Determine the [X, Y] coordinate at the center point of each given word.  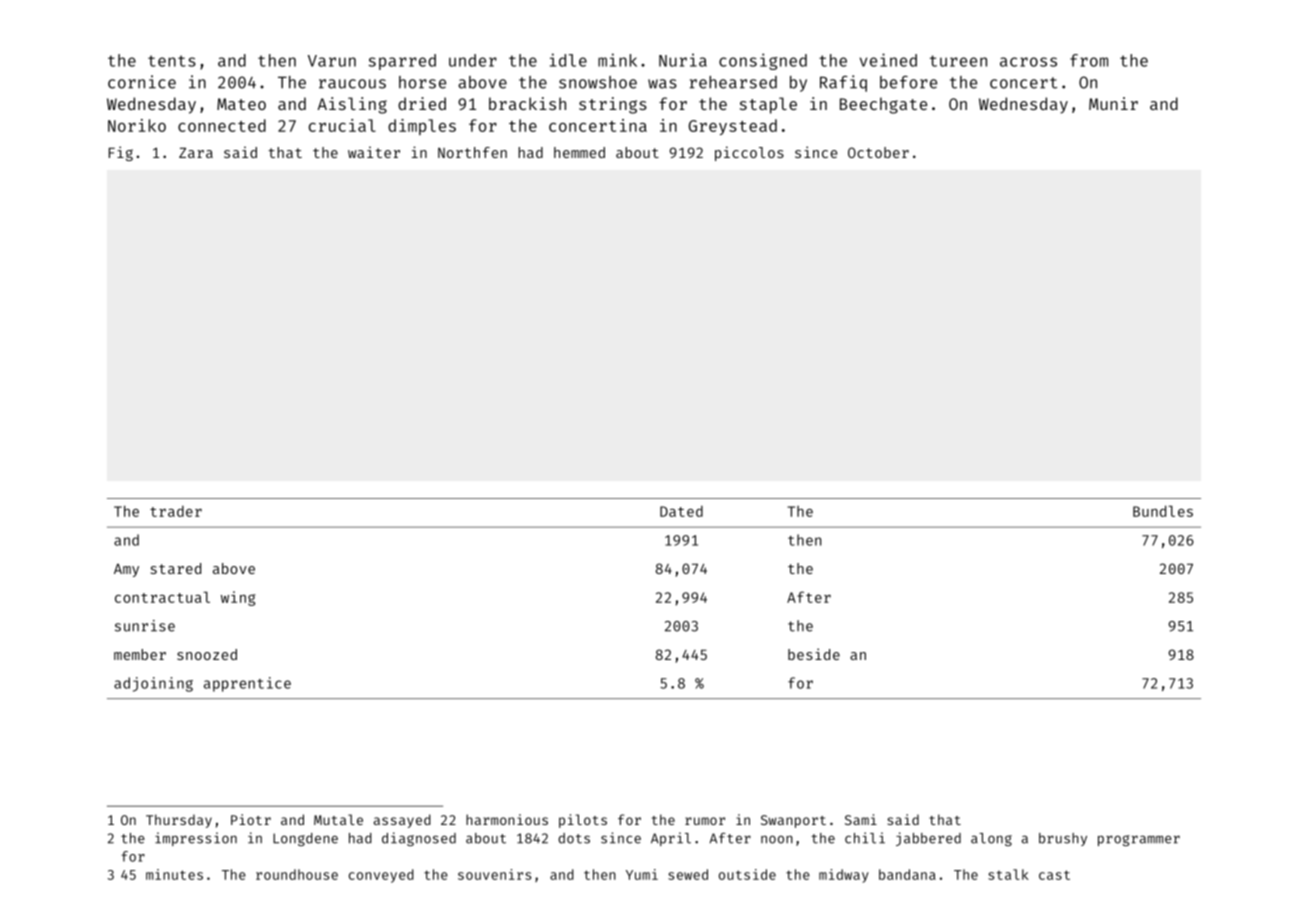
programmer [1139, 840]
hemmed [579, 152]
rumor [705, 821]
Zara [196, 153]
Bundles [1163, 511]
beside [814, 654]
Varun [332, 61]
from [1089, 60]
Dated [681, 511]
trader [176, 511]
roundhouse [297, 874]
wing [238, 598]
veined [888, 60]
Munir [1113, 103]
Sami [861, 819]
